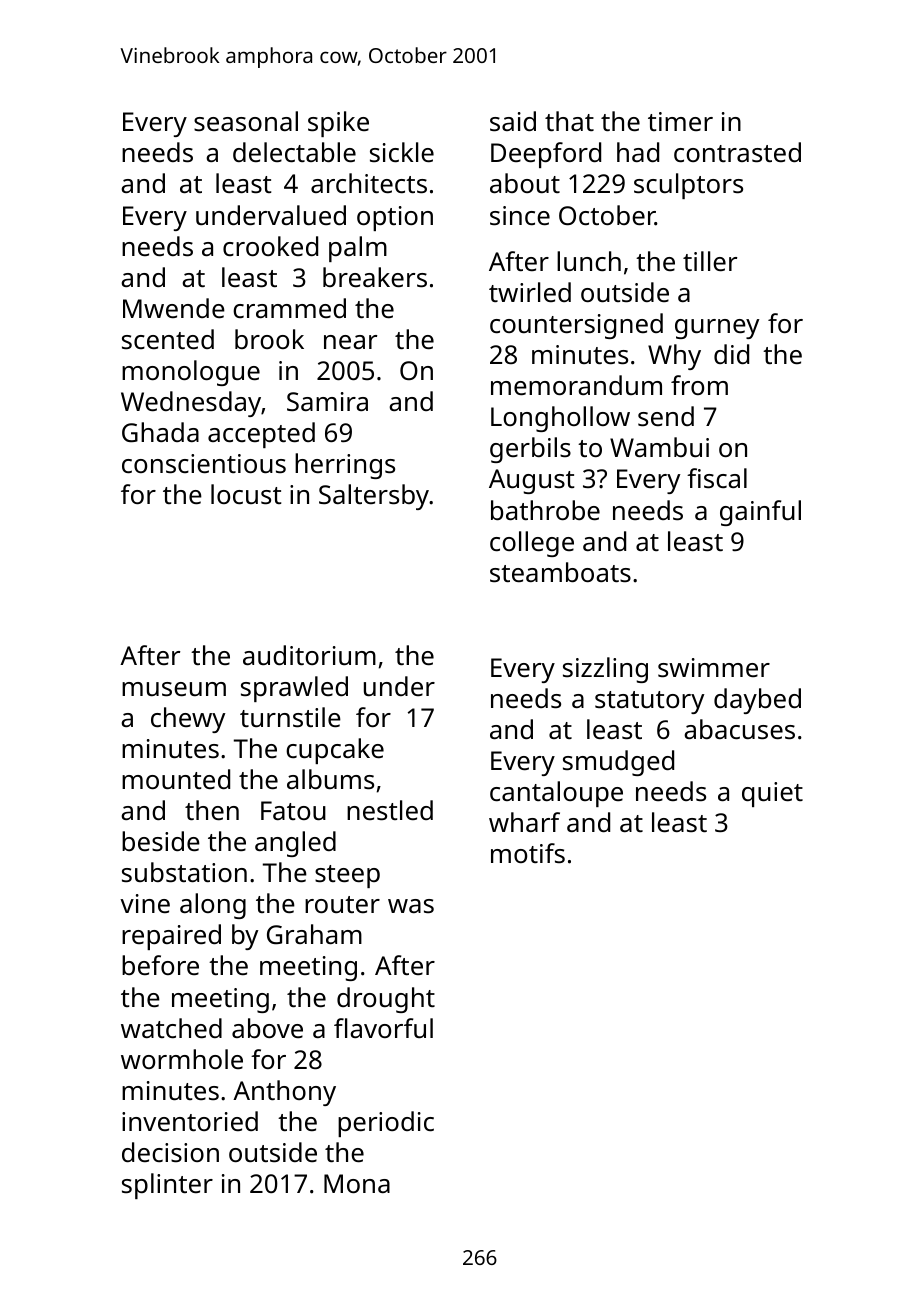  Describe the element at coordinates (560, 572) in the document. I see `steamboats` at that location.
